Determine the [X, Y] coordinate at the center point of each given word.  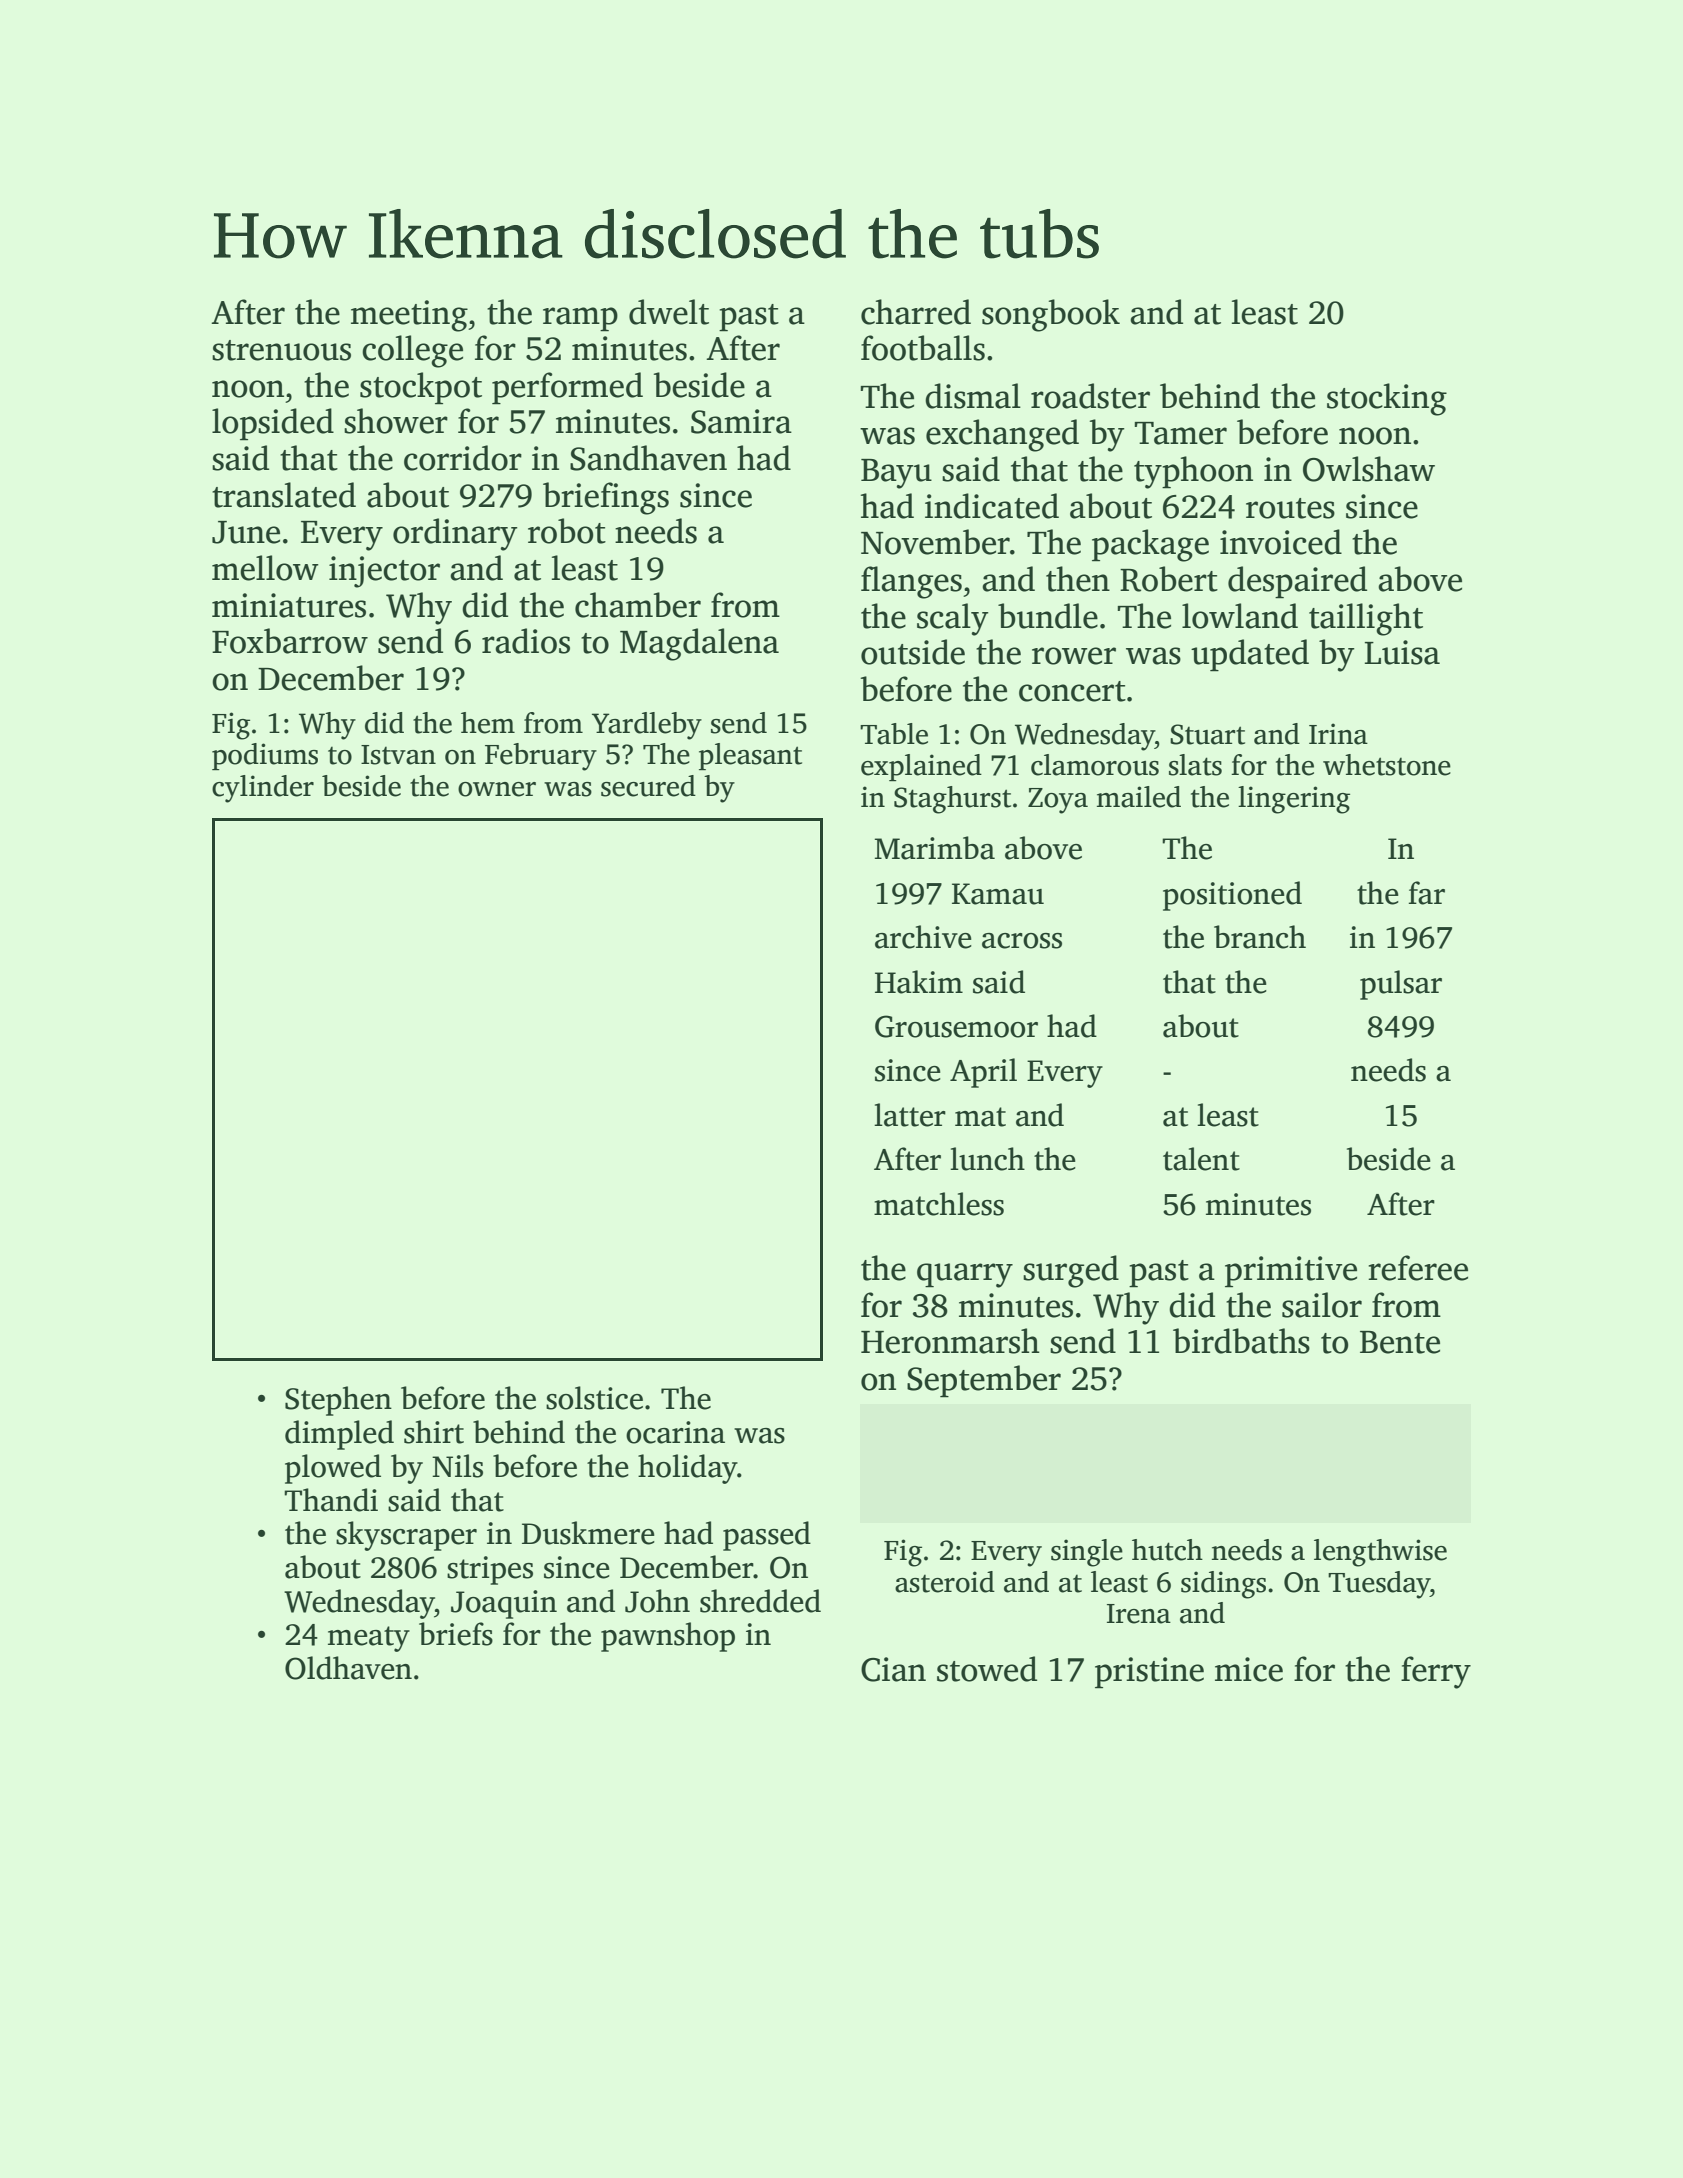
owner [497, 789]
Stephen [338, 1401]
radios [526, 641]
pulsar [1401, 985]
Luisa [1402, 652]
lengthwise [1380, 1553]
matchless [939, 1204]
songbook [1051, 315]
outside [913, 652]
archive [923, 937]
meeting [409, 316]
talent [1201, 1159]
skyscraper [406, 1536]
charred [916, 312]
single [1087, 1553]
